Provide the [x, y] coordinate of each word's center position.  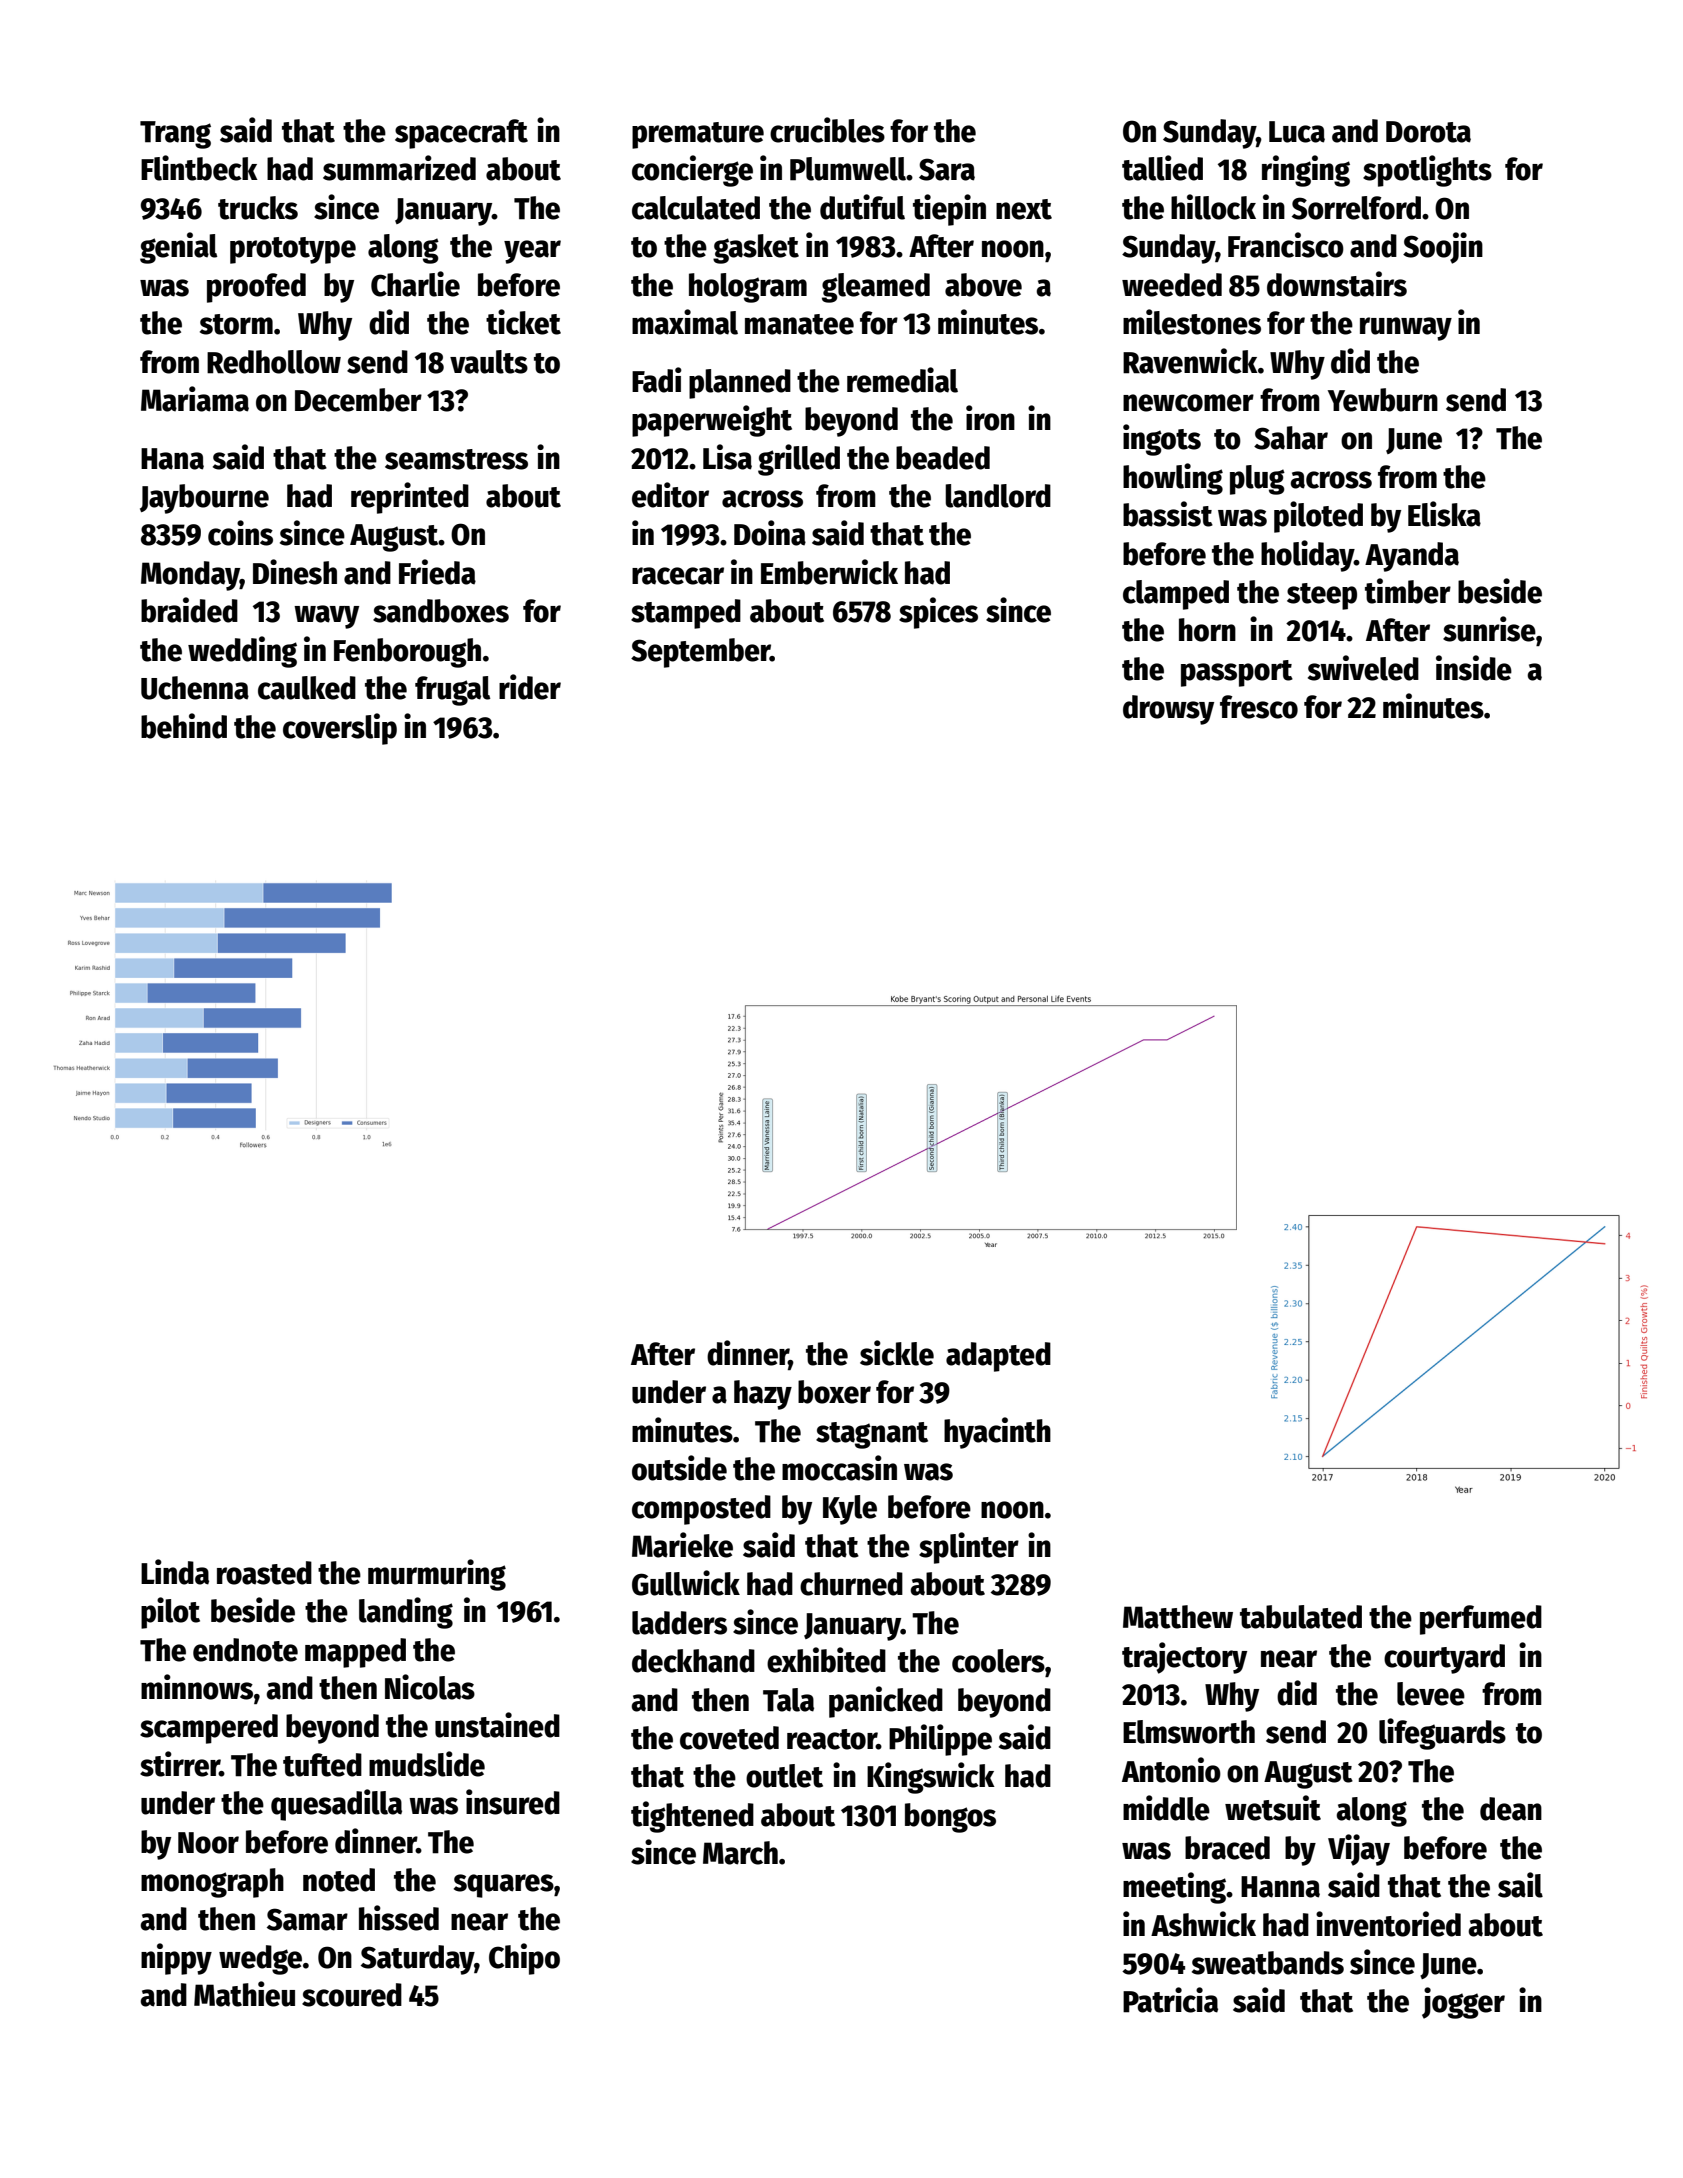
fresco [1259, 707]
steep [1322, 596]
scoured [352, 1995]
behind [184, 726]
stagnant [872, 1435]
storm [236, 324]
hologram [748, 288]
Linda [175, 1572]
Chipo [524, 1959]
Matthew [1178, 1617]
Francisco [1286, 245]
